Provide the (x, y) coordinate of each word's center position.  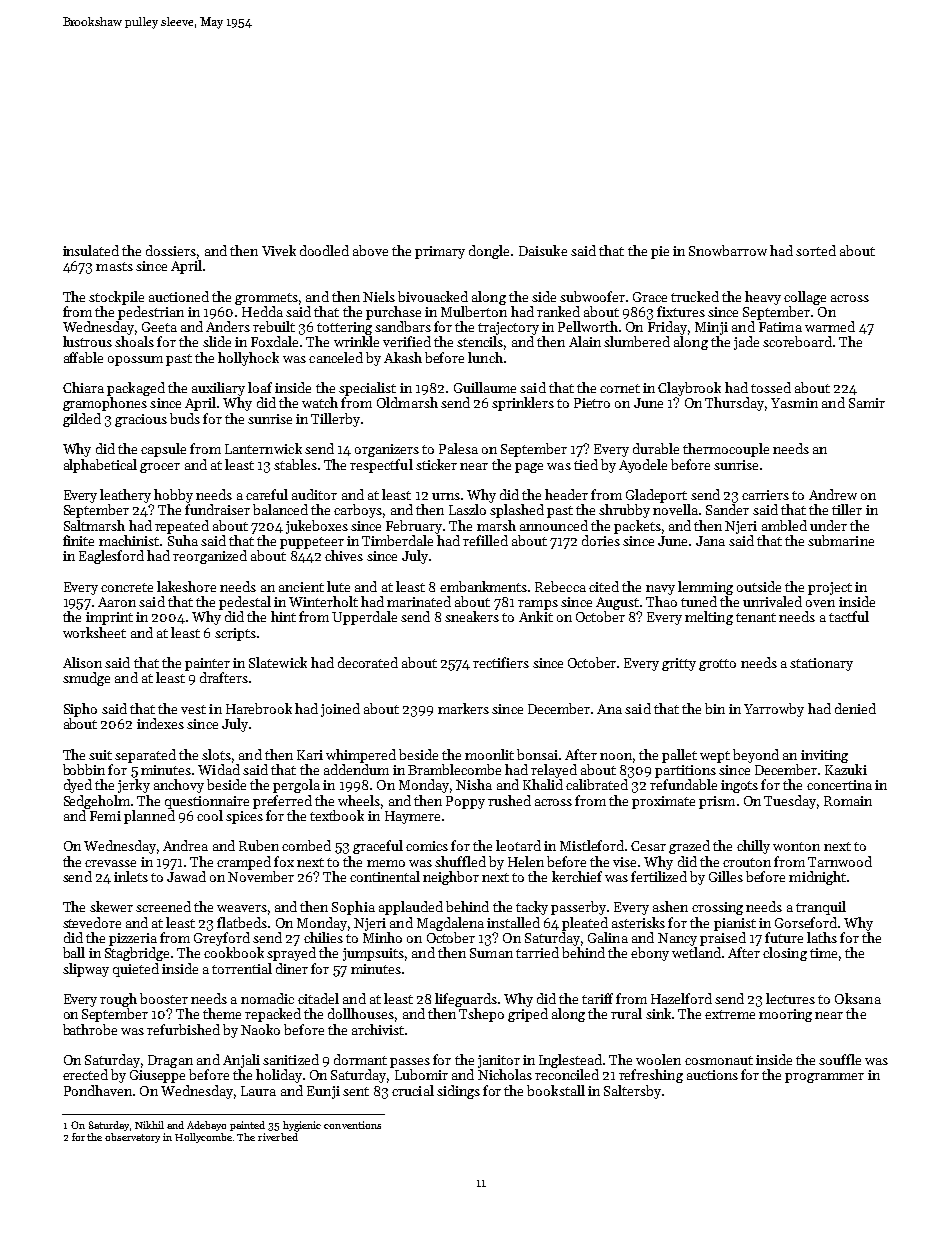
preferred (282, 802)
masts (114, 266)
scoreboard (797, 341)
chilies (323, 937)
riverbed (278, 1137)
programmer (824, 1078)
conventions (352, 1125)
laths (822, 937)
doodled (324, 250)
